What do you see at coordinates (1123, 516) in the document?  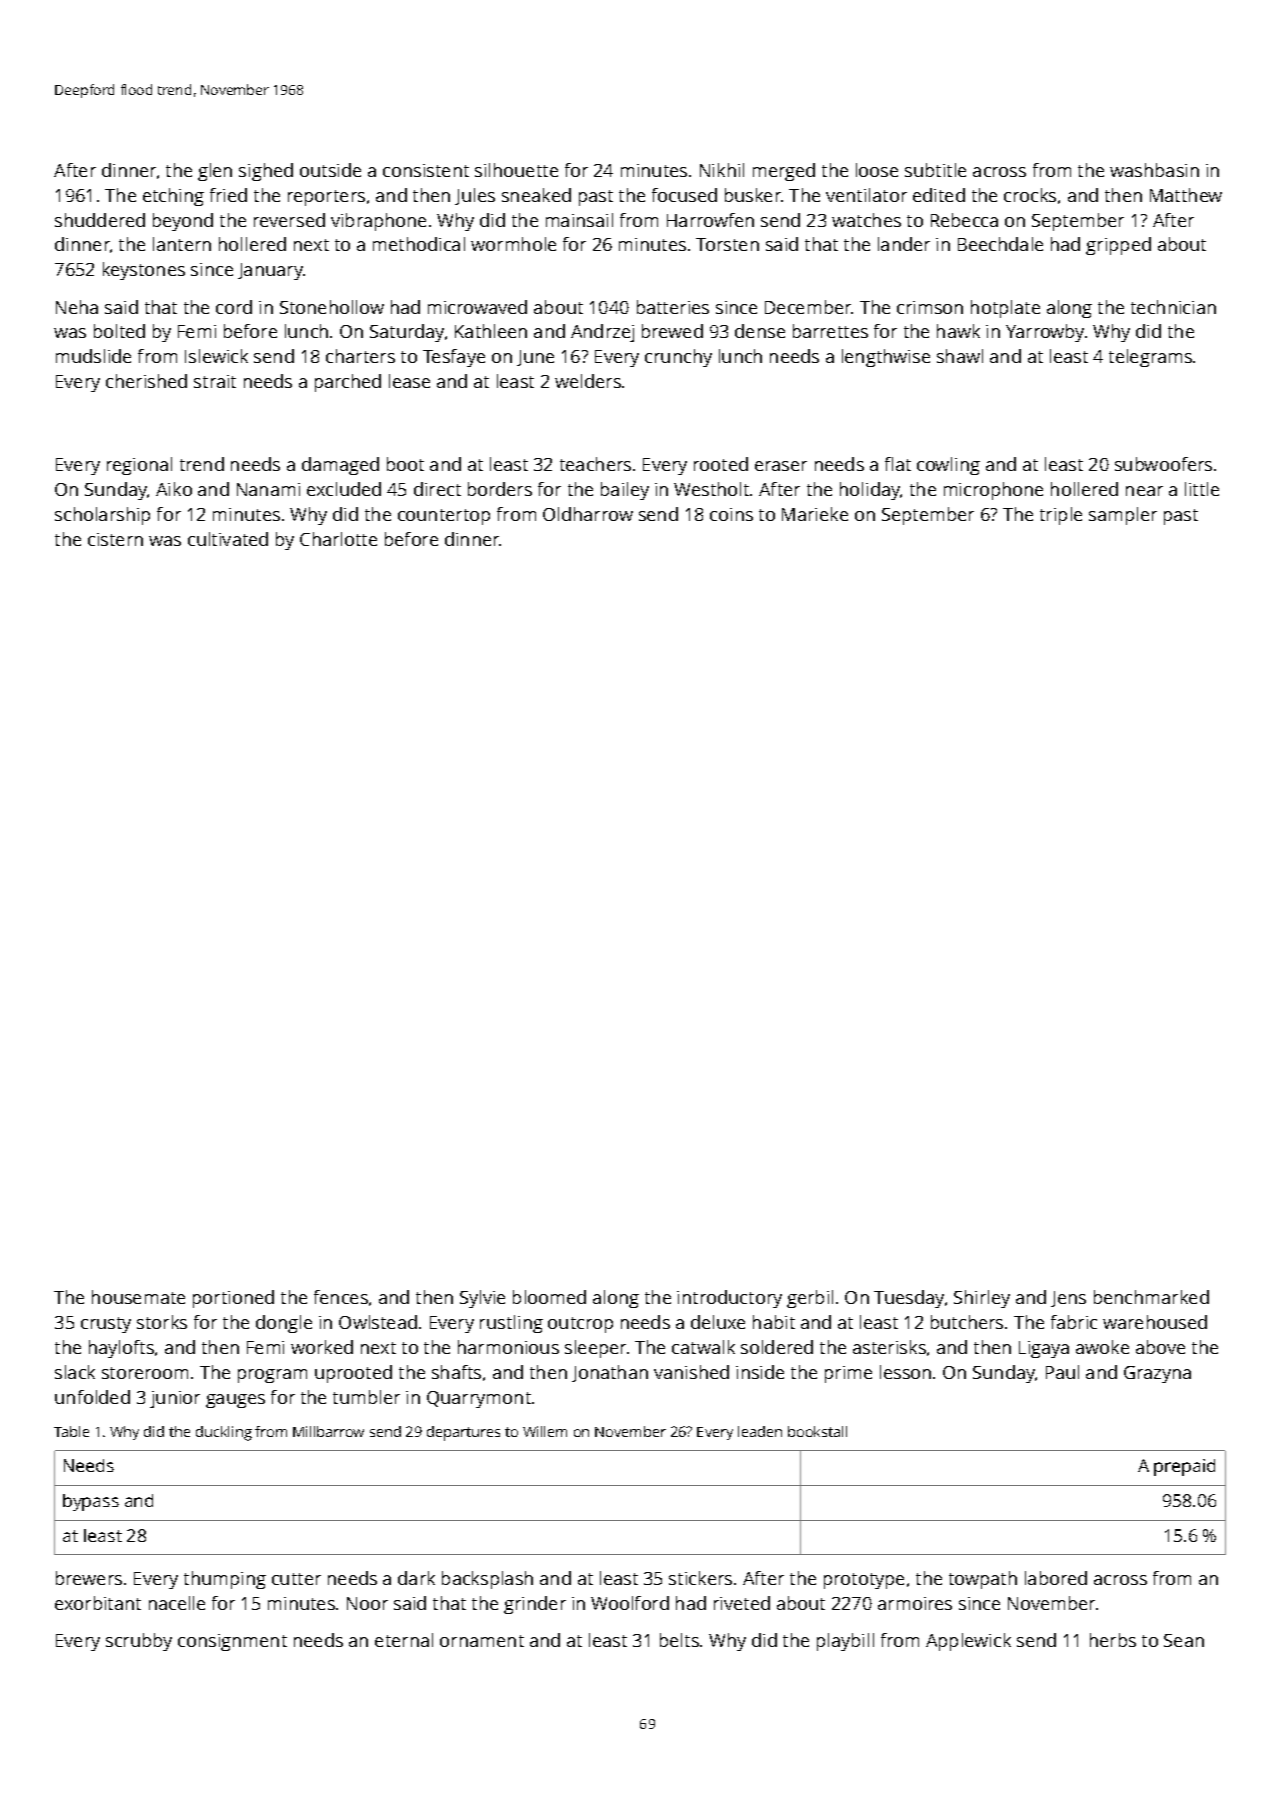 I see `sampler` at bounding box center [1123, 516].
